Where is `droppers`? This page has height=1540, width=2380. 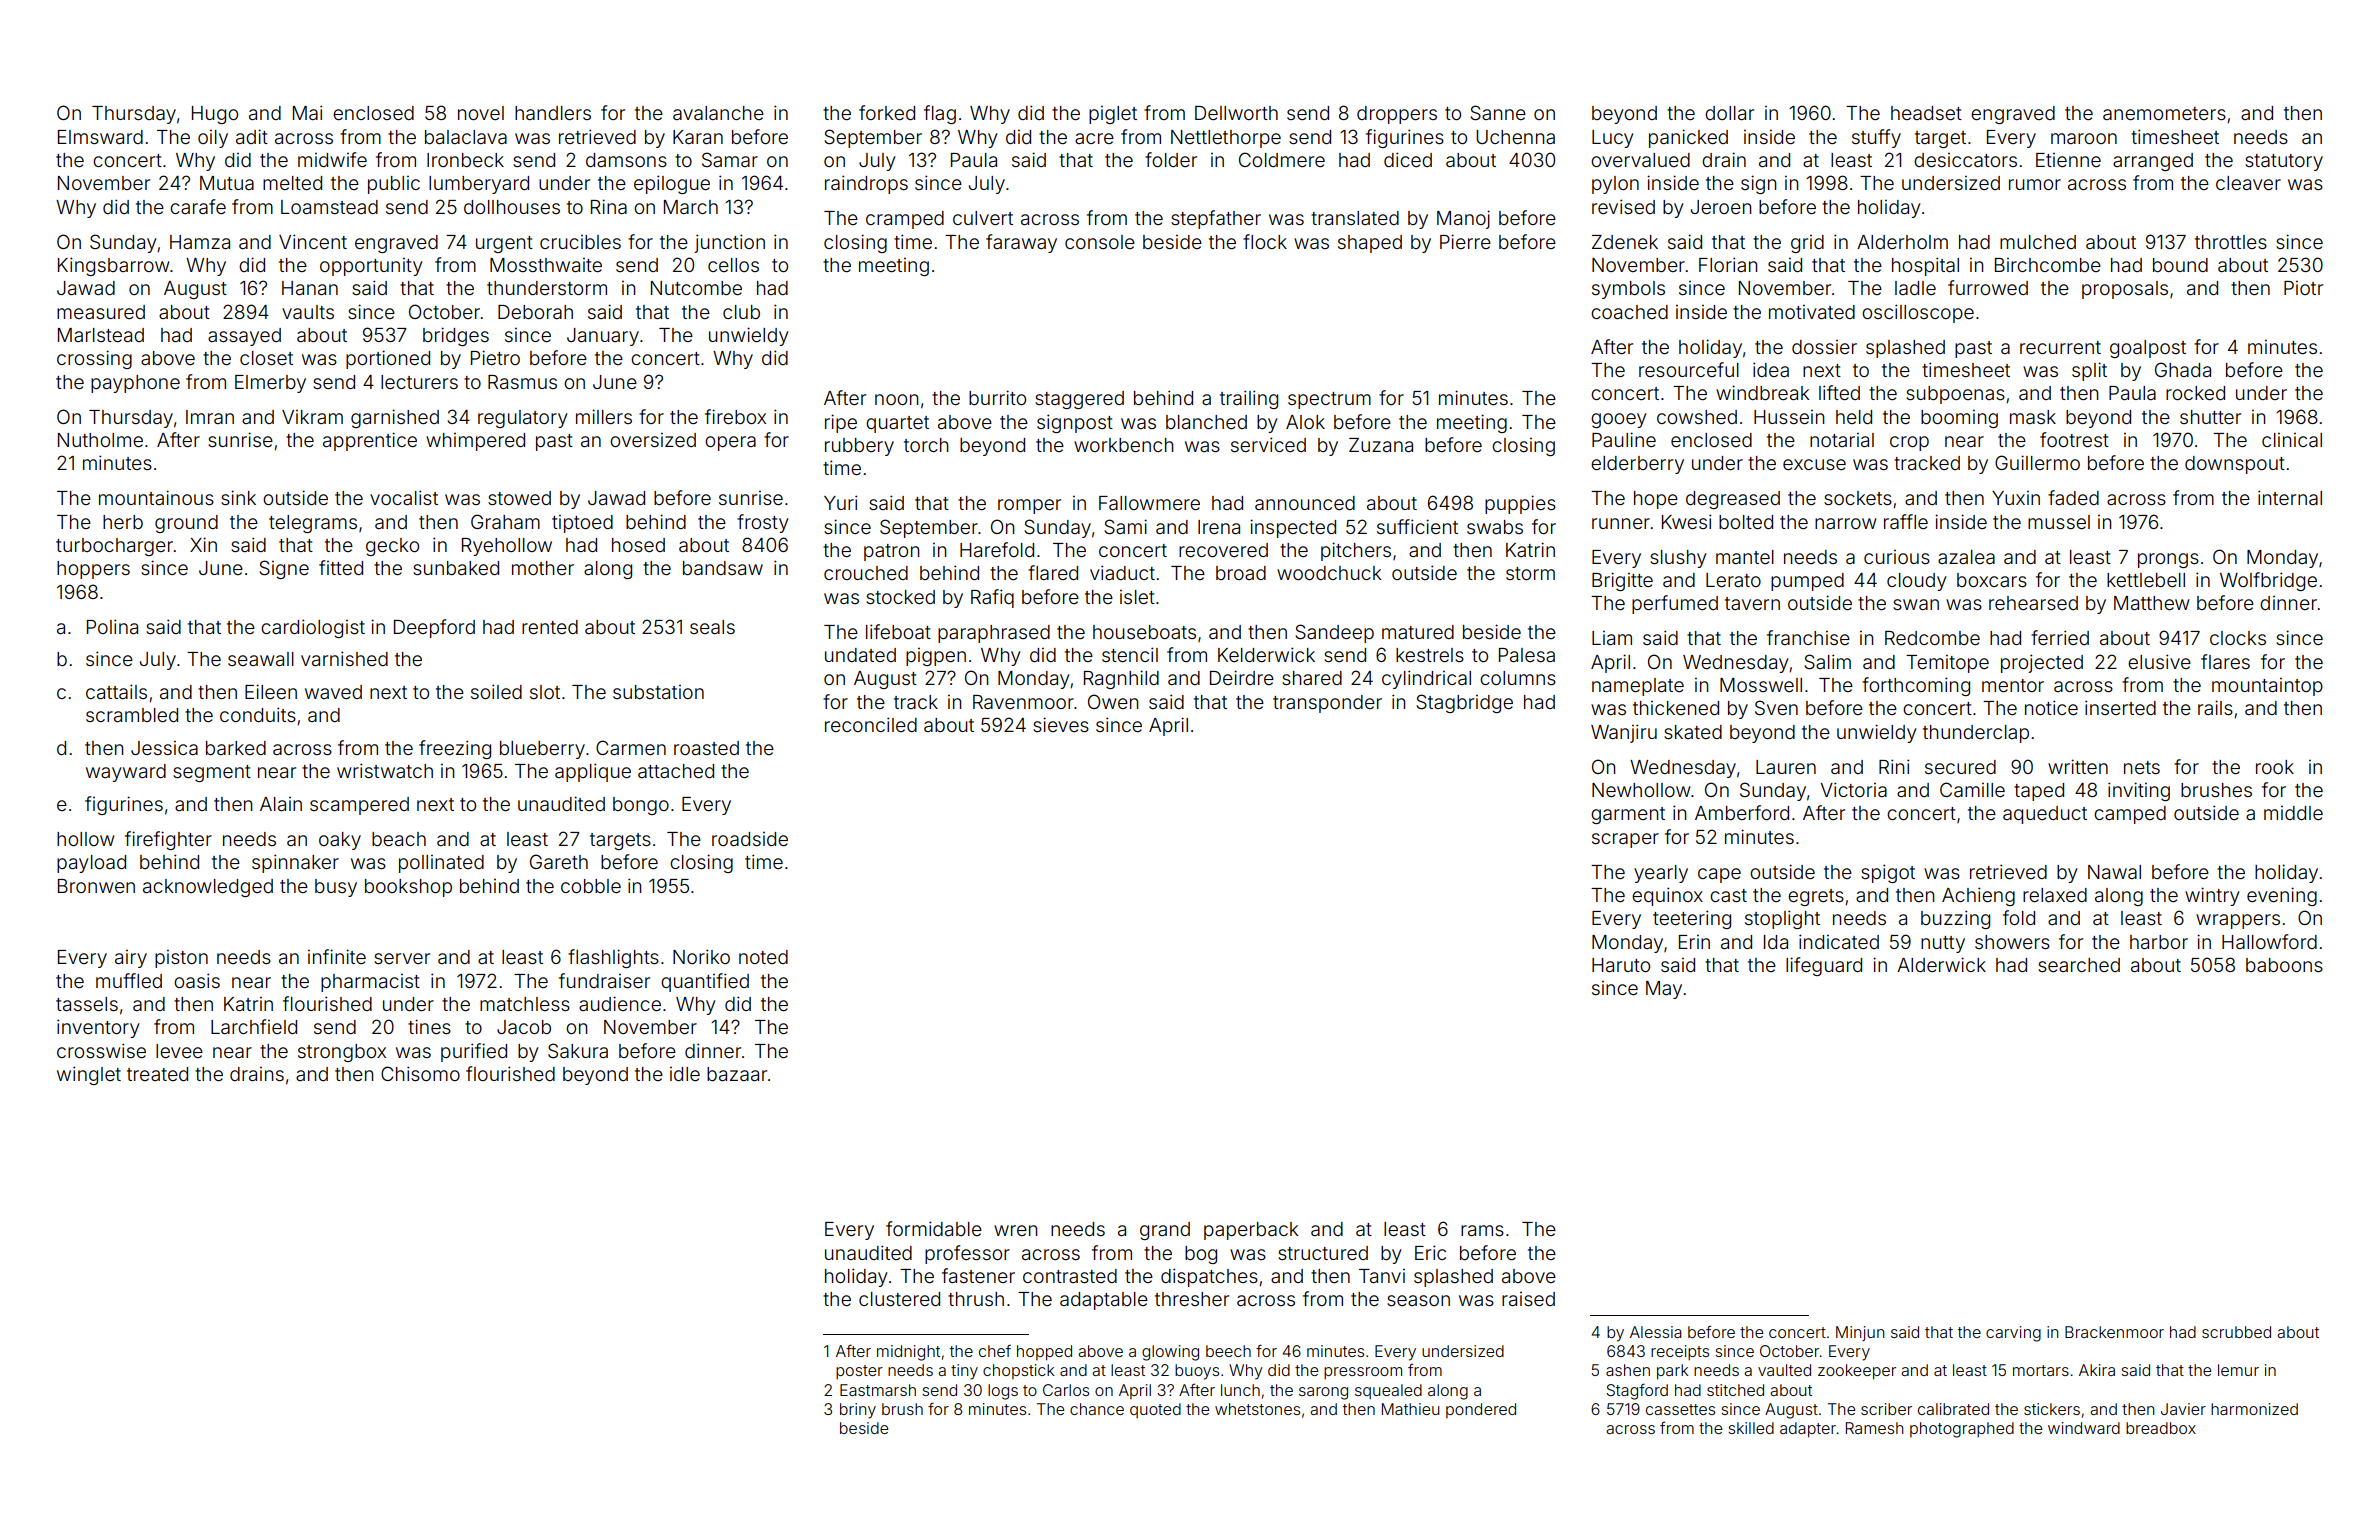 droppers is located at coordinates (1397, 115).
